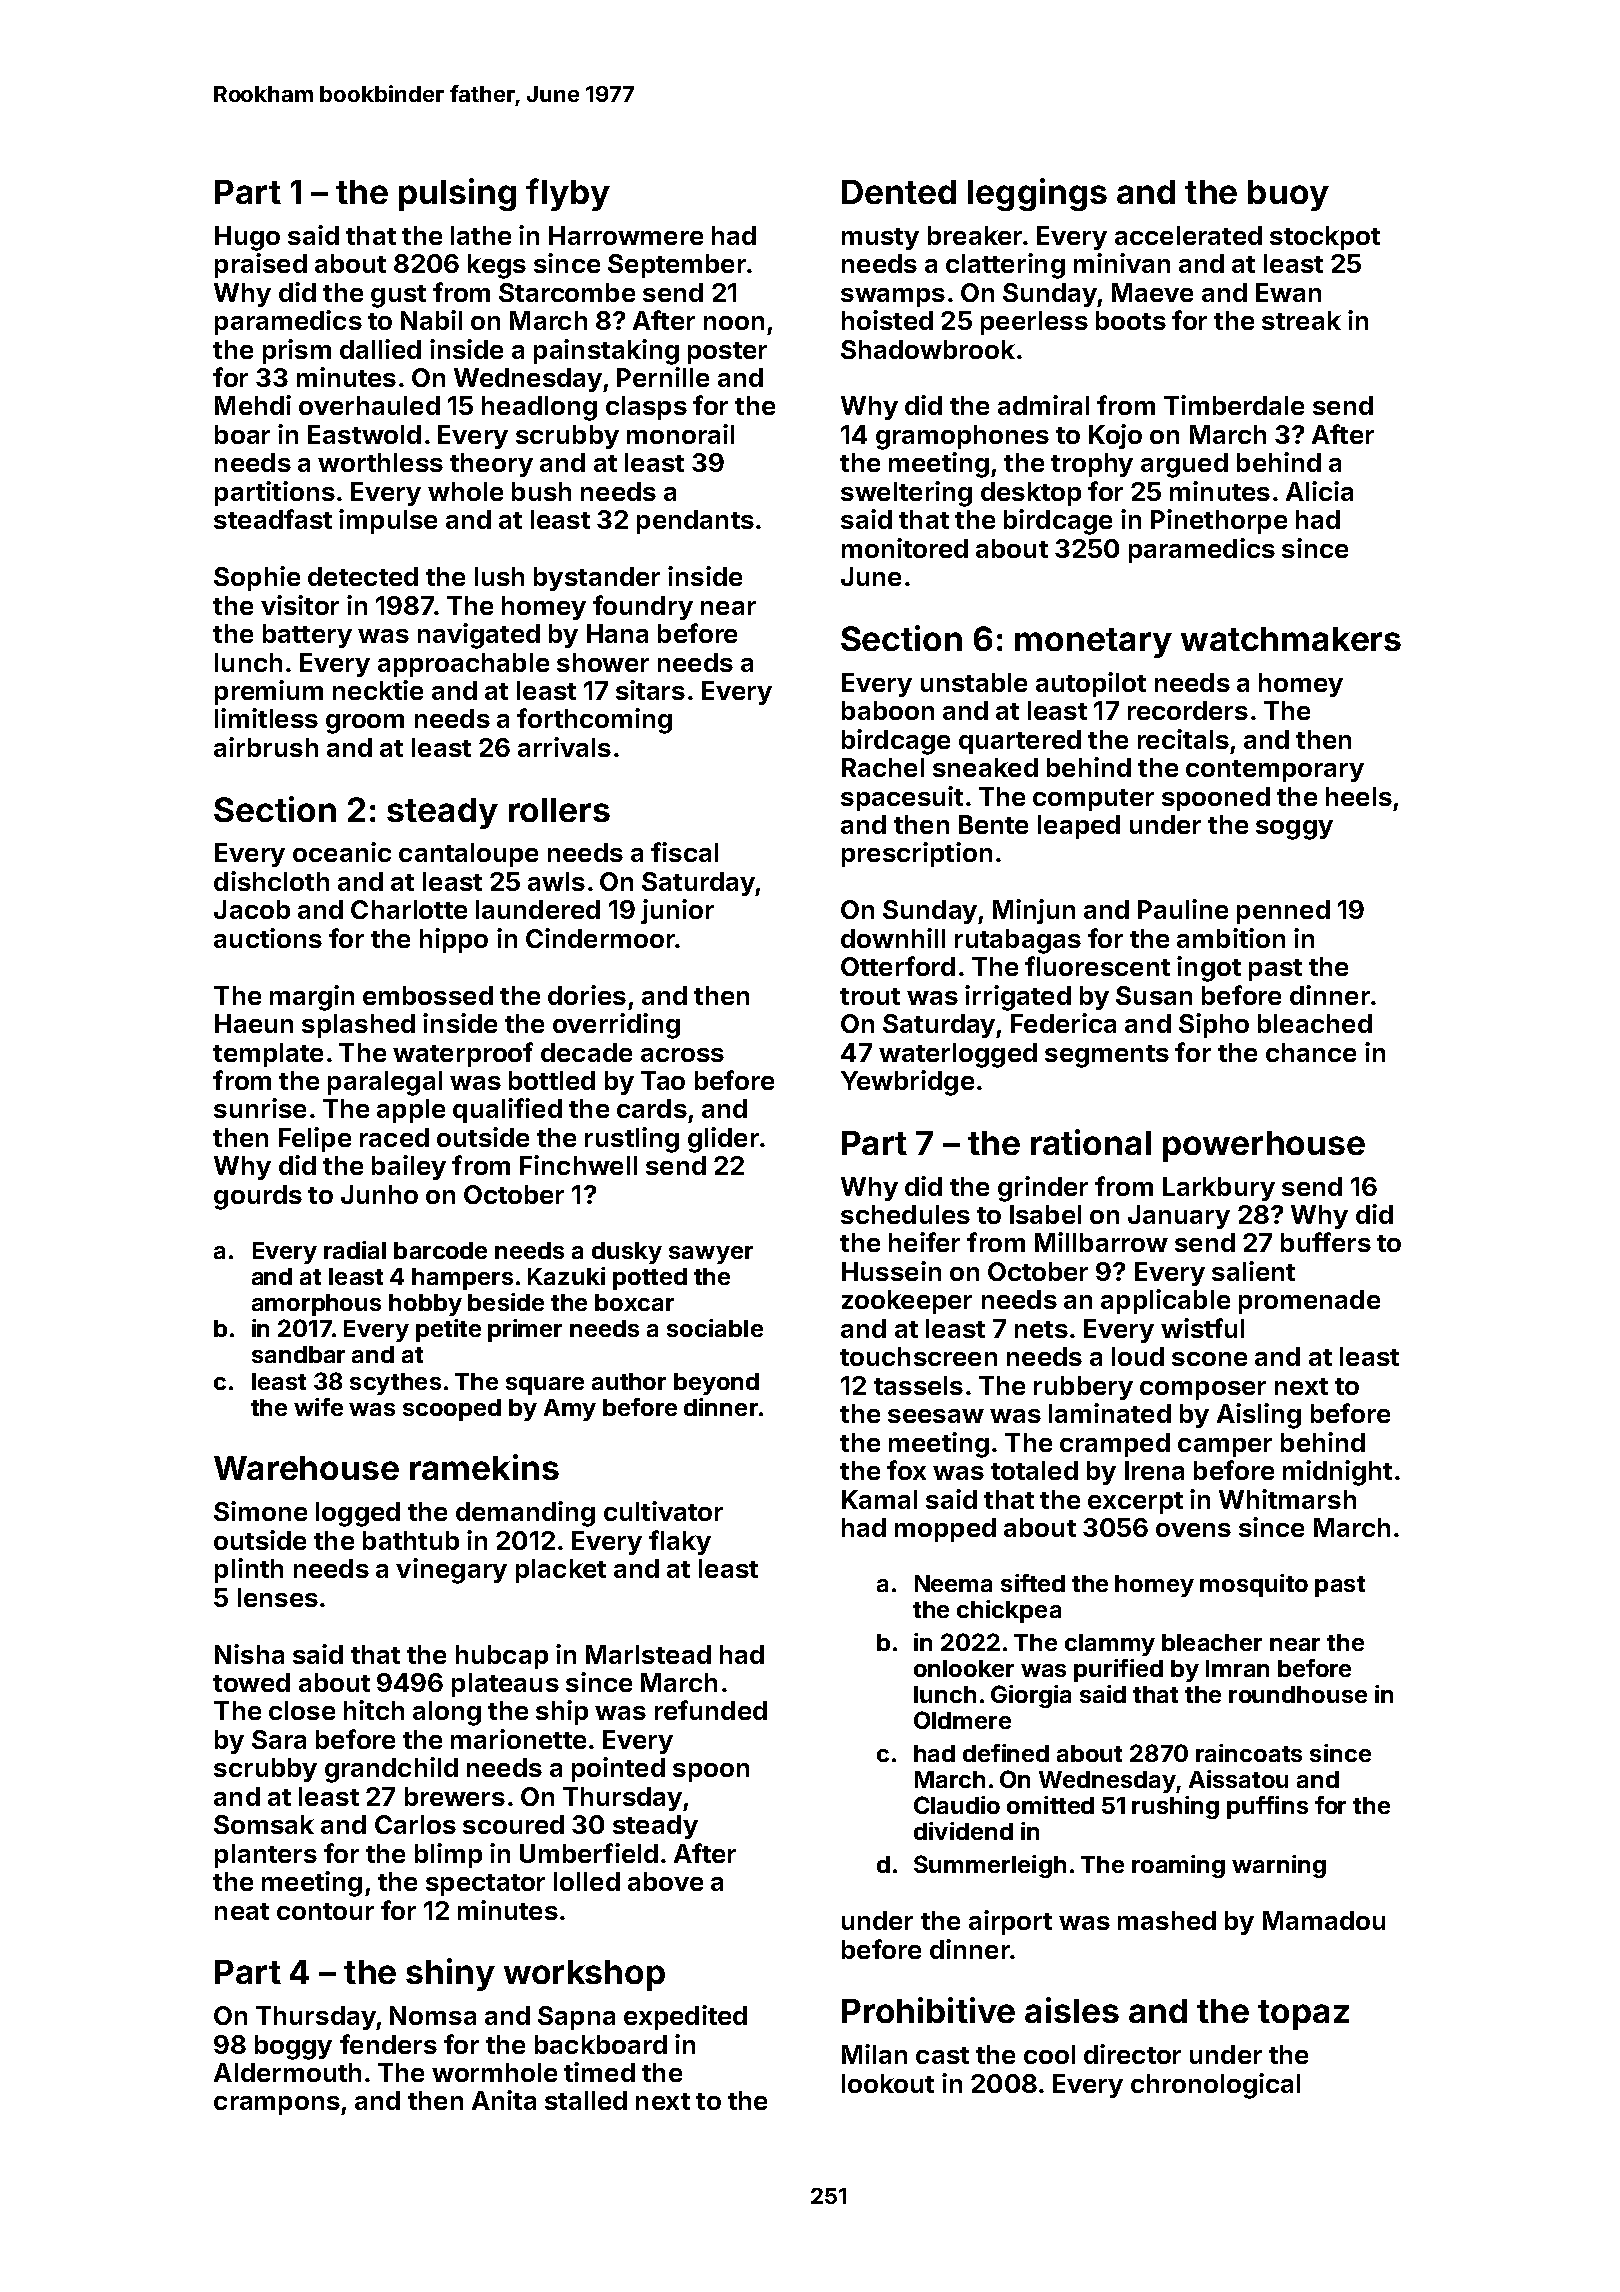  I want to click on flyby, so click(568, 194).
